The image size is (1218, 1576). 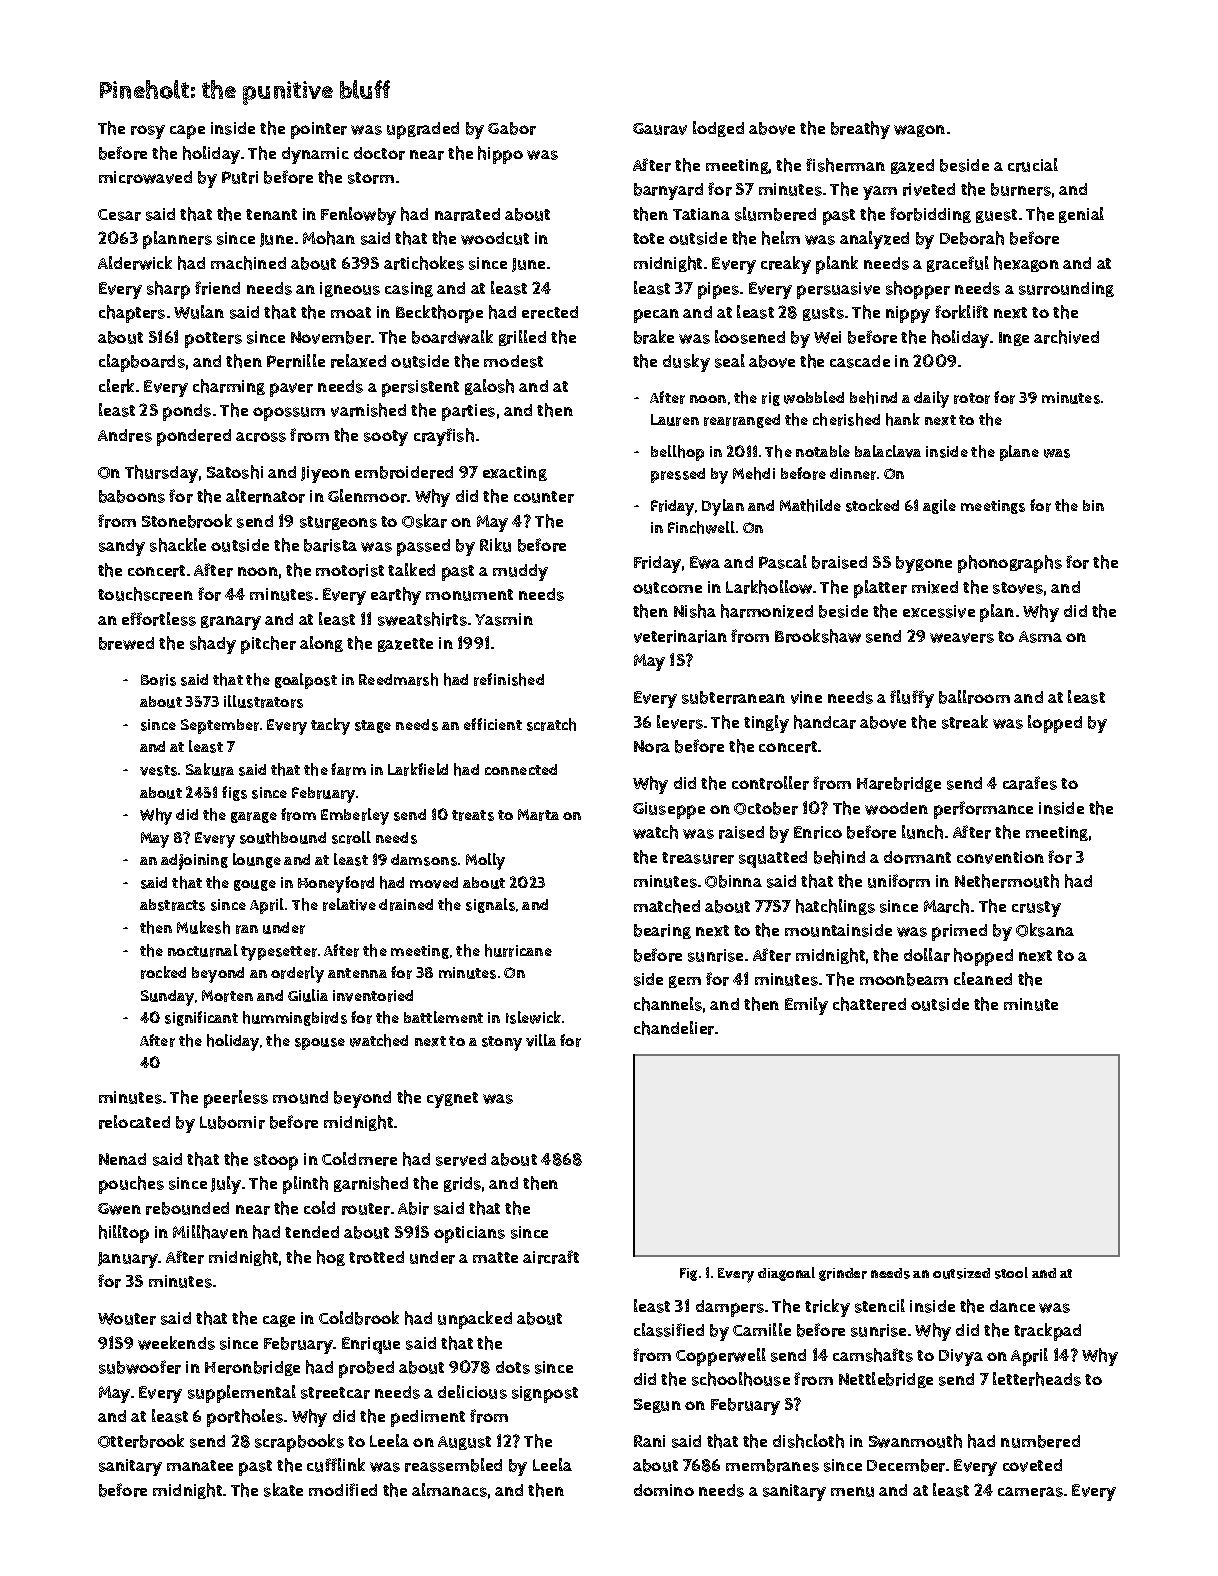 What do you see at coordinates (872, 505) in the document?
I see `stocked` at bounding box center [872, 505].
